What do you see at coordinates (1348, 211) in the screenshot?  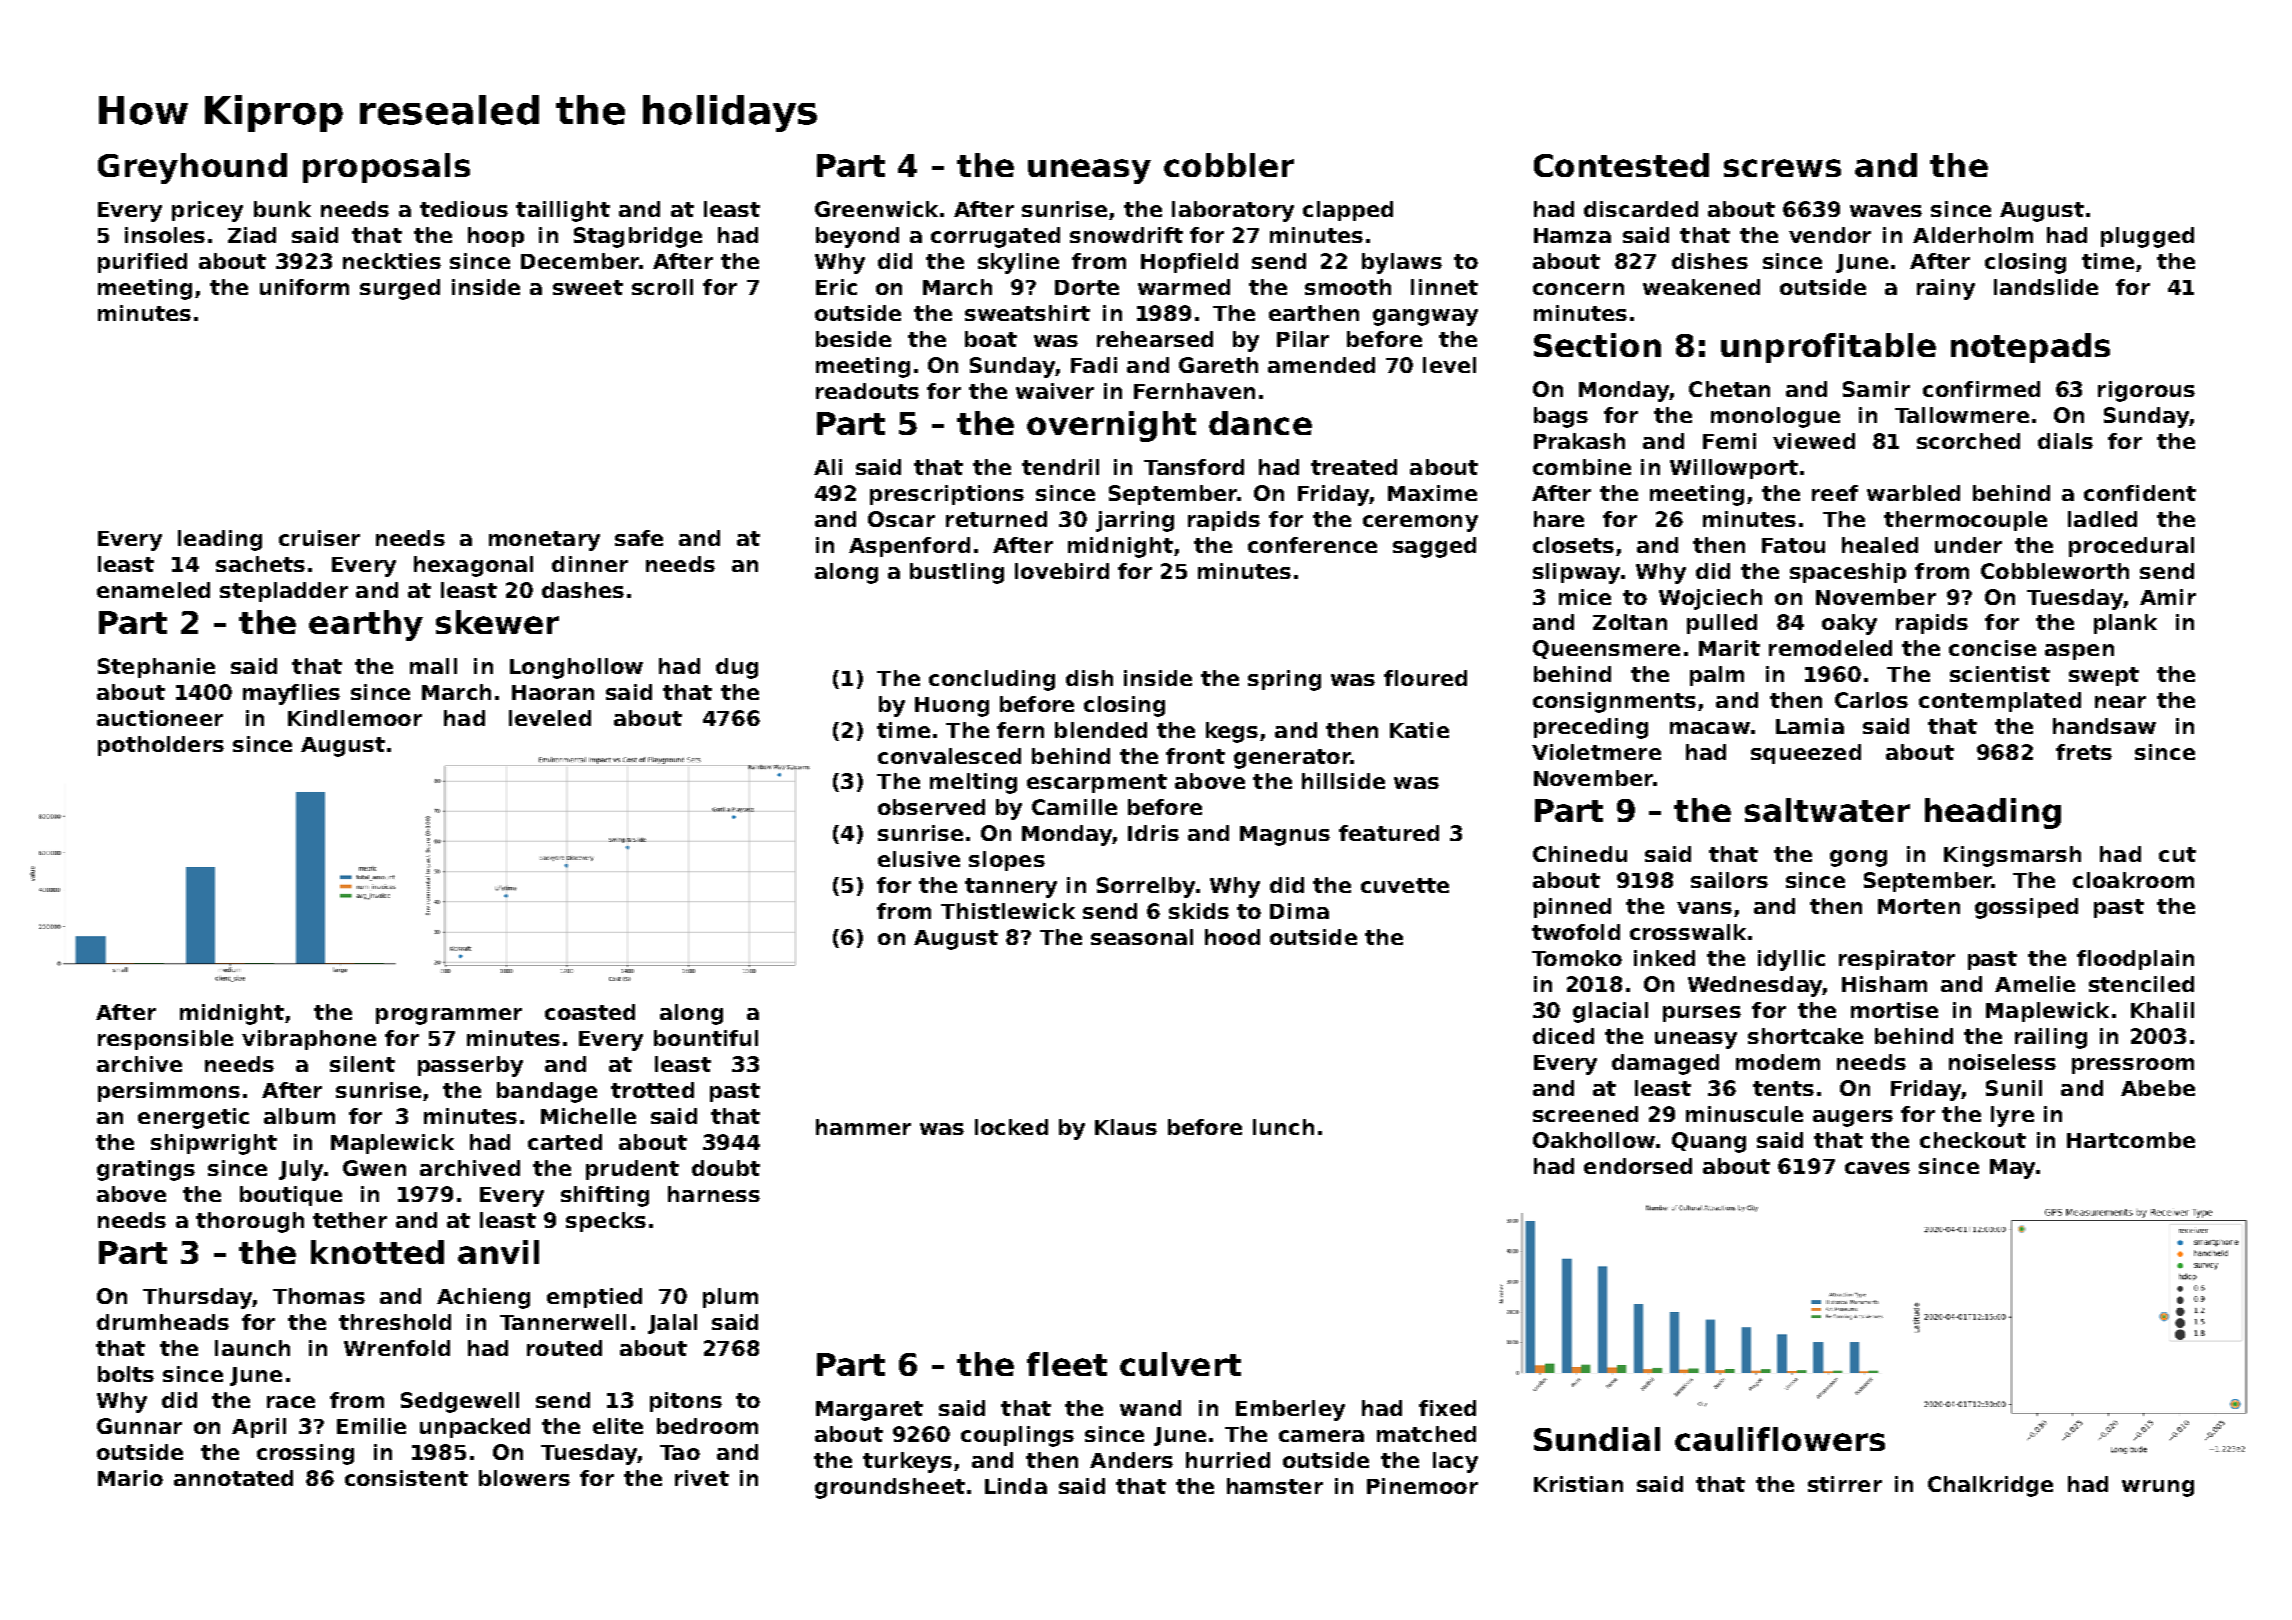 I see `clapped` at bounding box center [1348, 211].
